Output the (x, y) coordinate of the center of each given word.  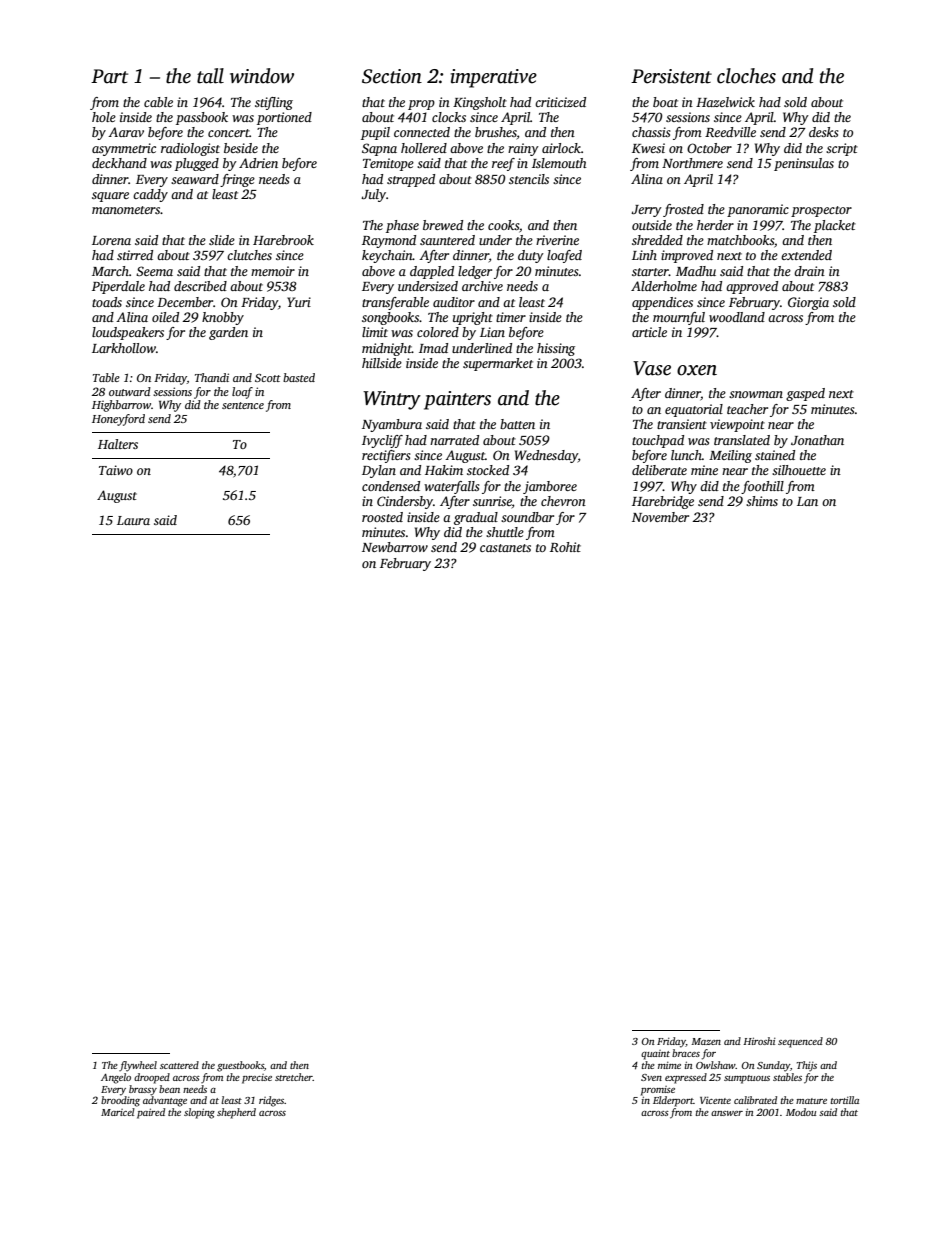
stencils (529, 179)
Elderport (673, 1101)
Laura (133, 520)
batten (517, 424)
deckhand (119, 163)
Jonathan (817, 440)
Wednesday (546, 456)
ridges (271, 1101)
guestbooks (240, 1066)
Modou (801, 1112)
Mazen (706, 1041)
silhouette (799, 470)
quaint (655, 1055)
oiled (165, 317)
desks (824, 132)
